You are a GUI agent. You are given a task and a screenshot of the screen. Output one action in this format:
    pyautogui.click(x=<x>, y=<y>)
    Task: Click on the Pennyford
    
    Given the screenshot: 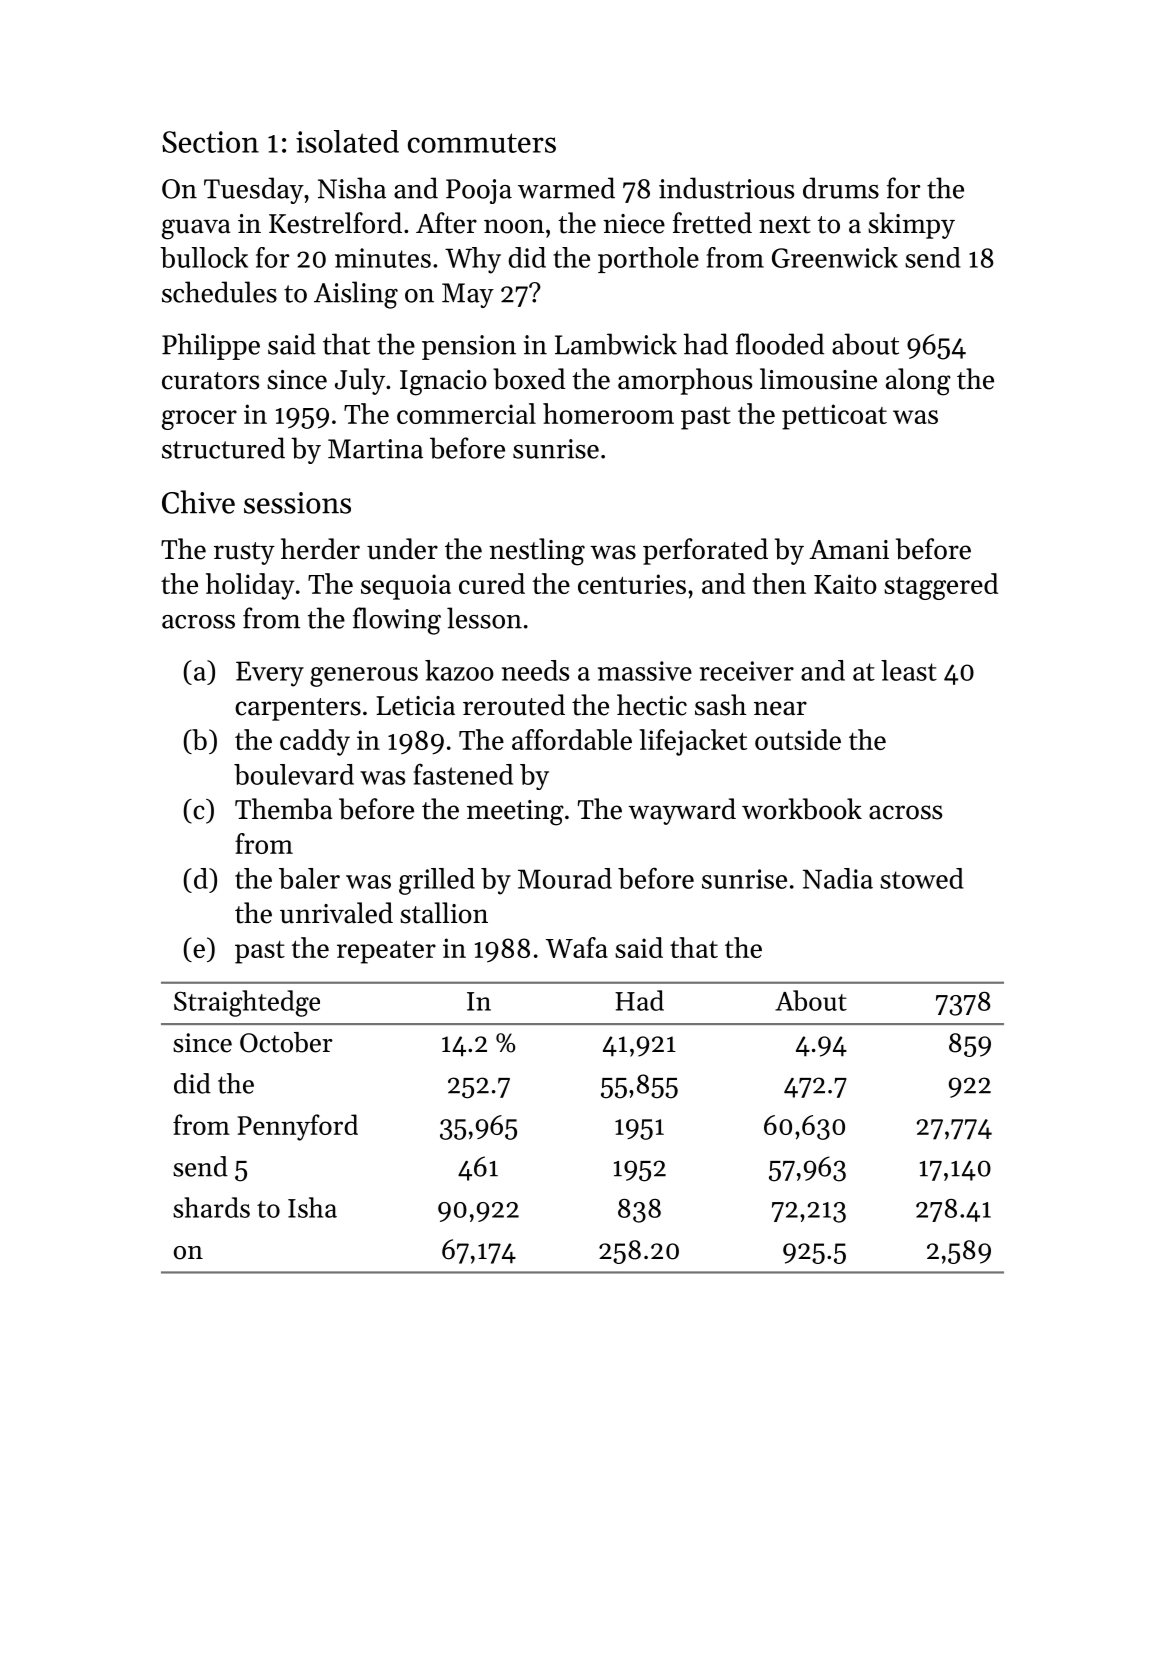 What is the action you would take?
    pyautogui.click(x=298, y=1127)
